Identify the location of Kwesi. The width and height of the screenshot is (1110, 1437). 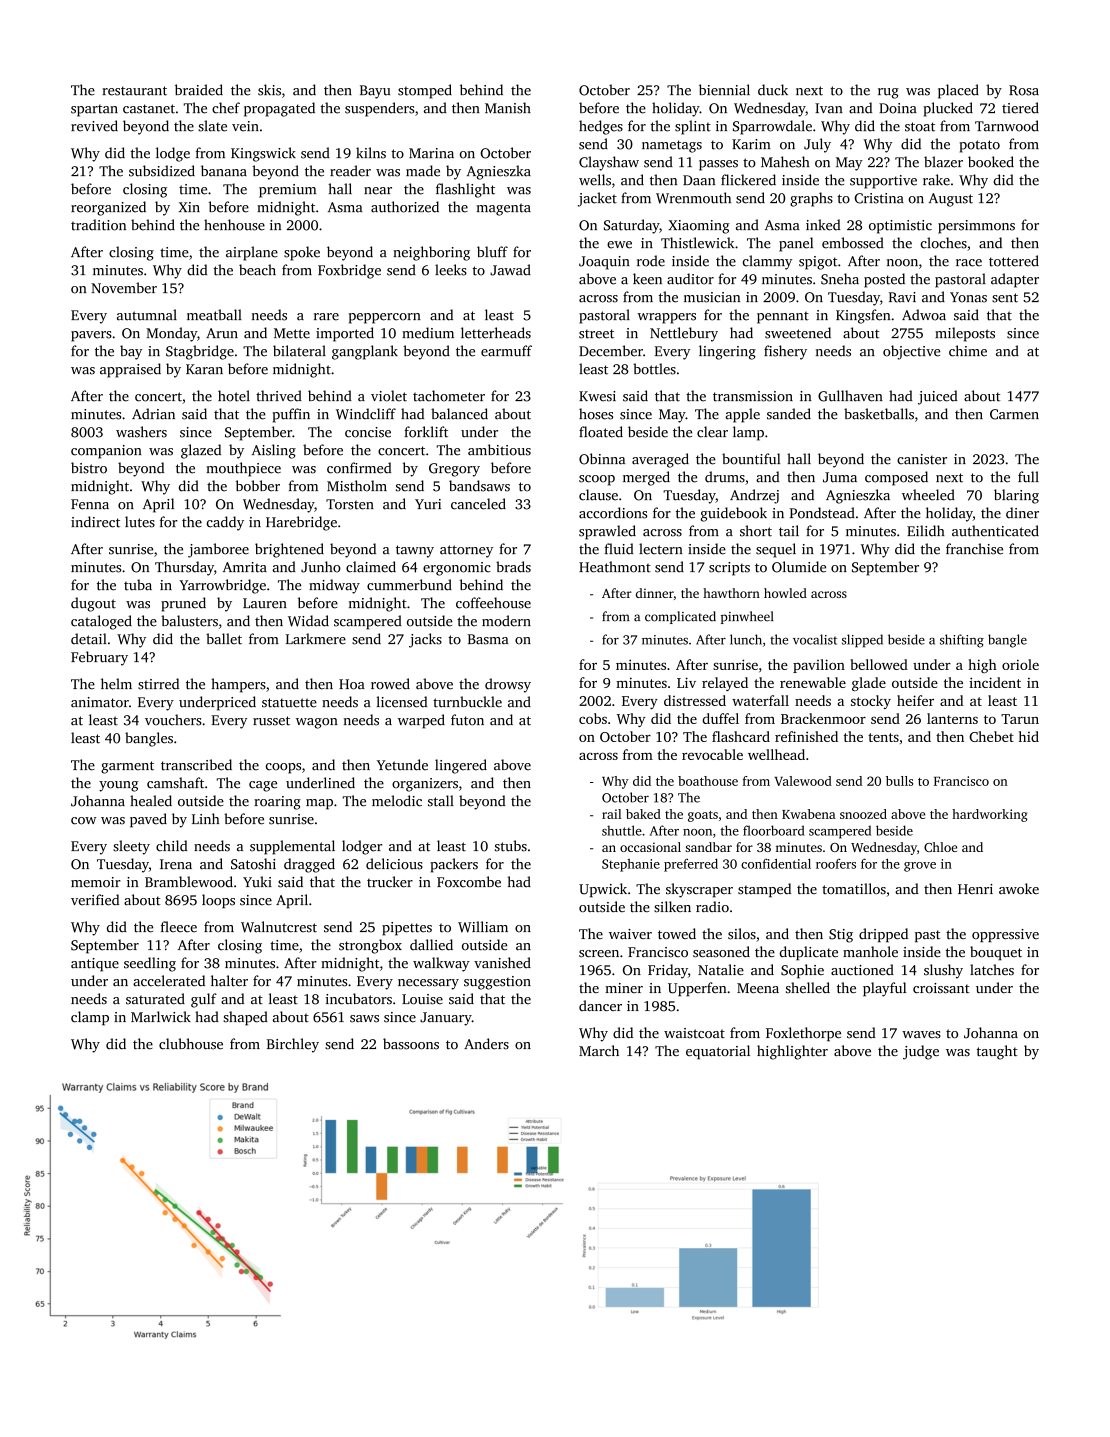
(597, 396).
